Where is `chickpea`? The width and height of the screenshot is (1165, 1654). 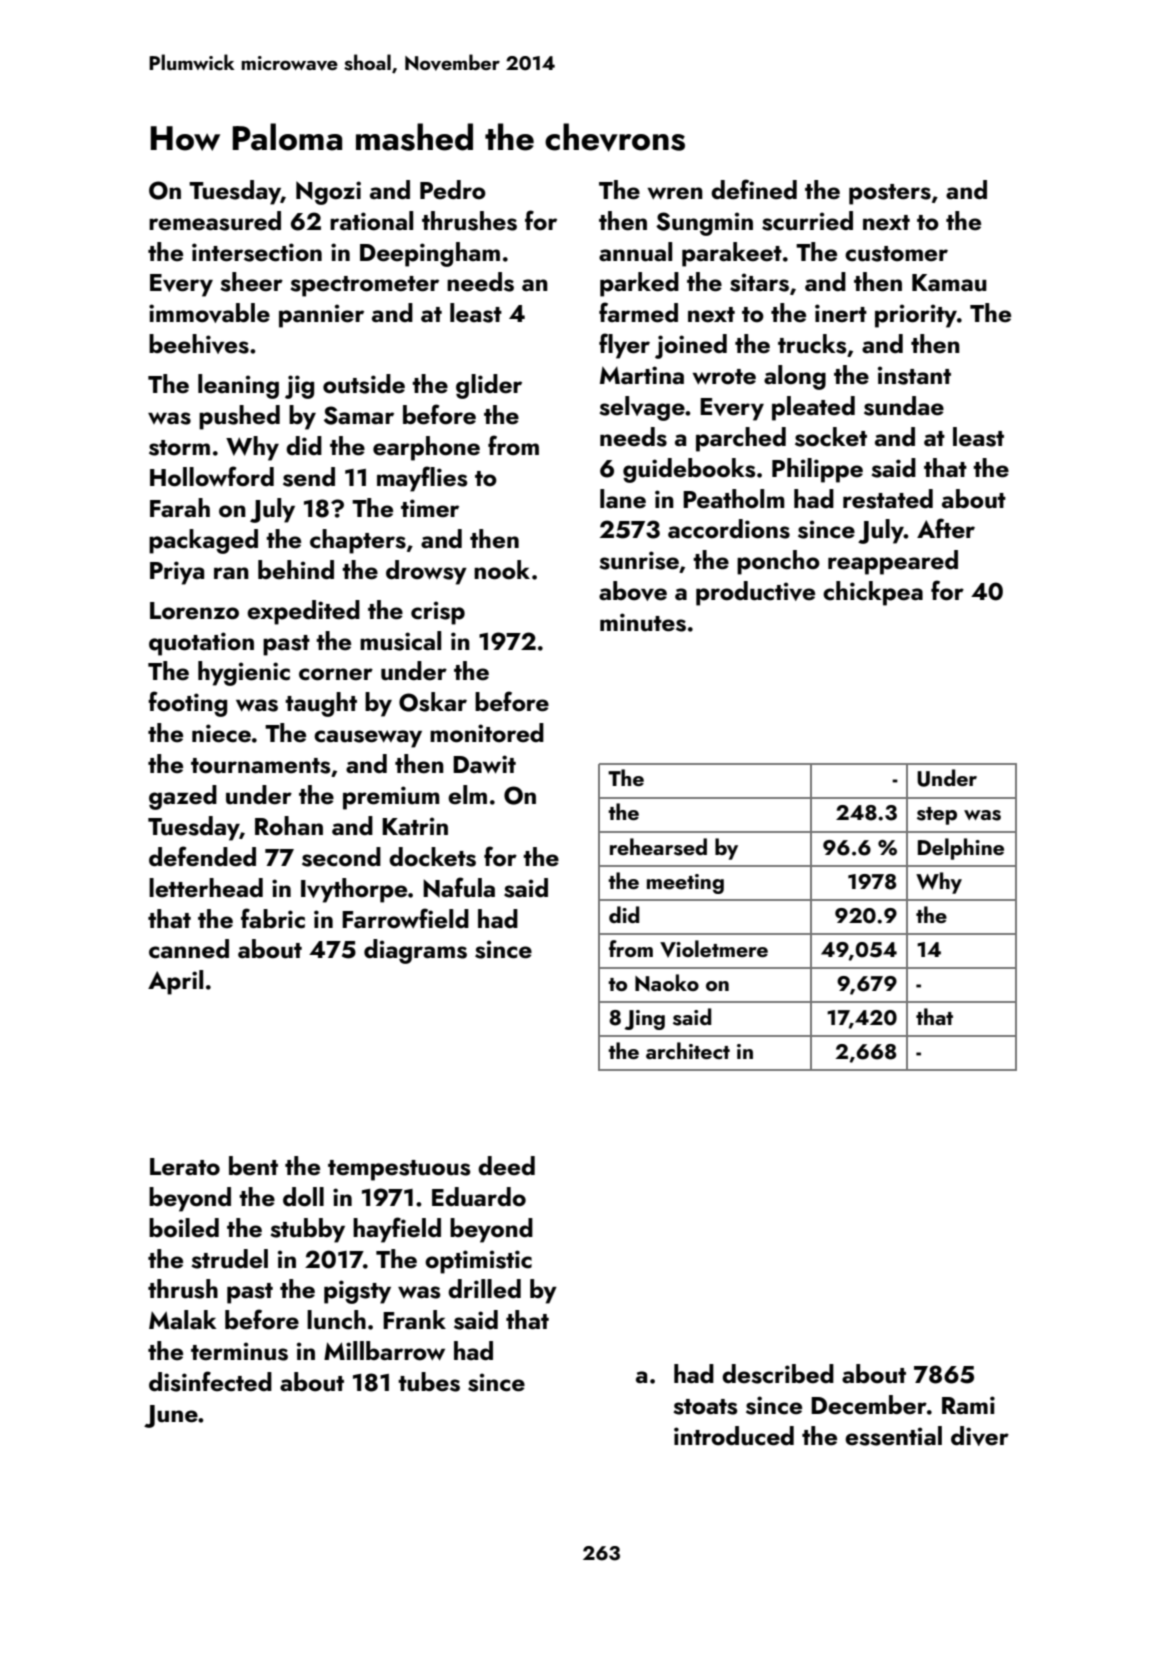 chickpea is located at coordinates (873, 593).
